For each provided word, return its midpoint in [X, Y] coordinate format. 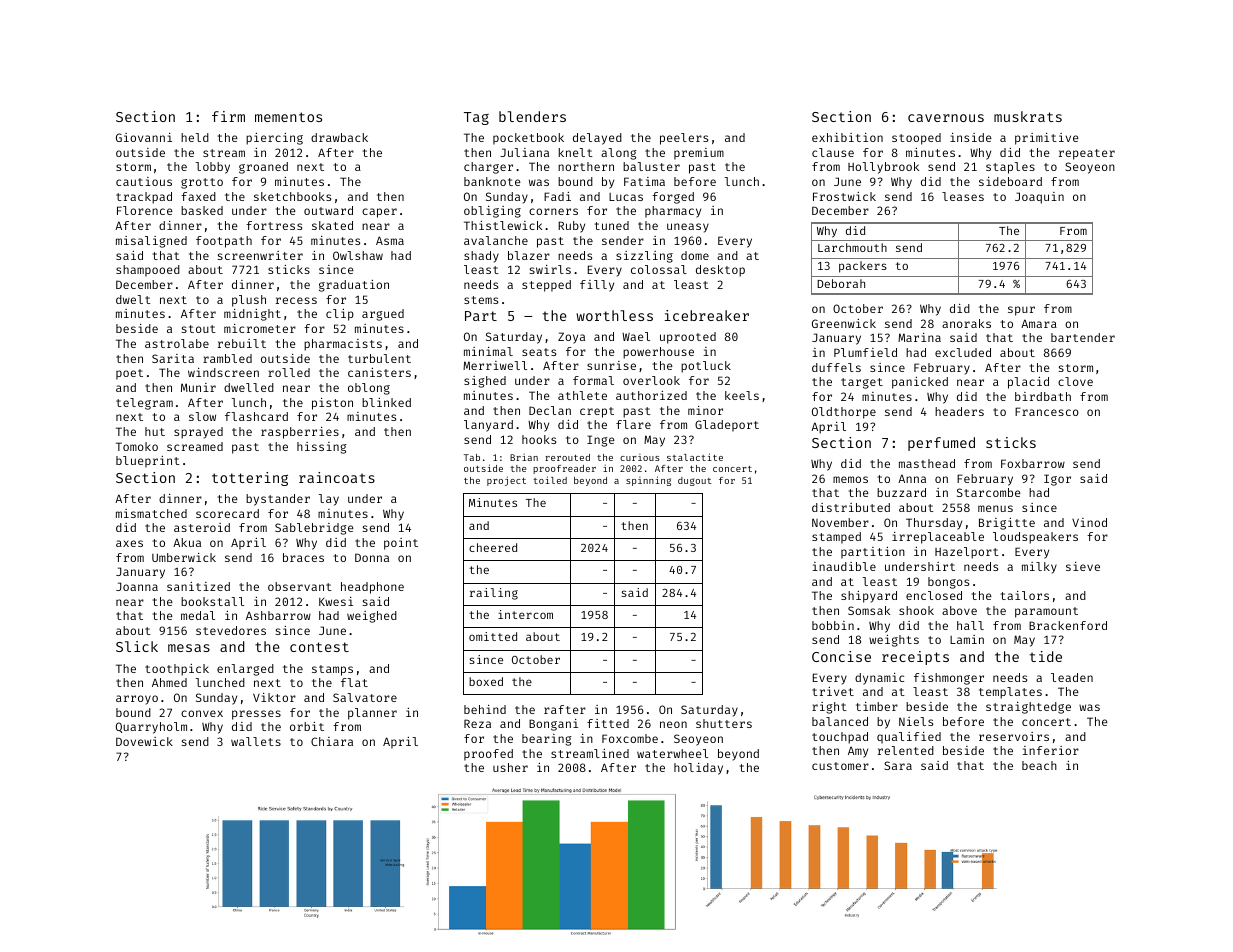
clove [1075, 381]
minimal [488, 351]
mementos [288, 117]
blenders [532, 116]
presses [256, 715]
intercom [525, 614]
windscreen [223, 372]
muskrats [1028, 116]
